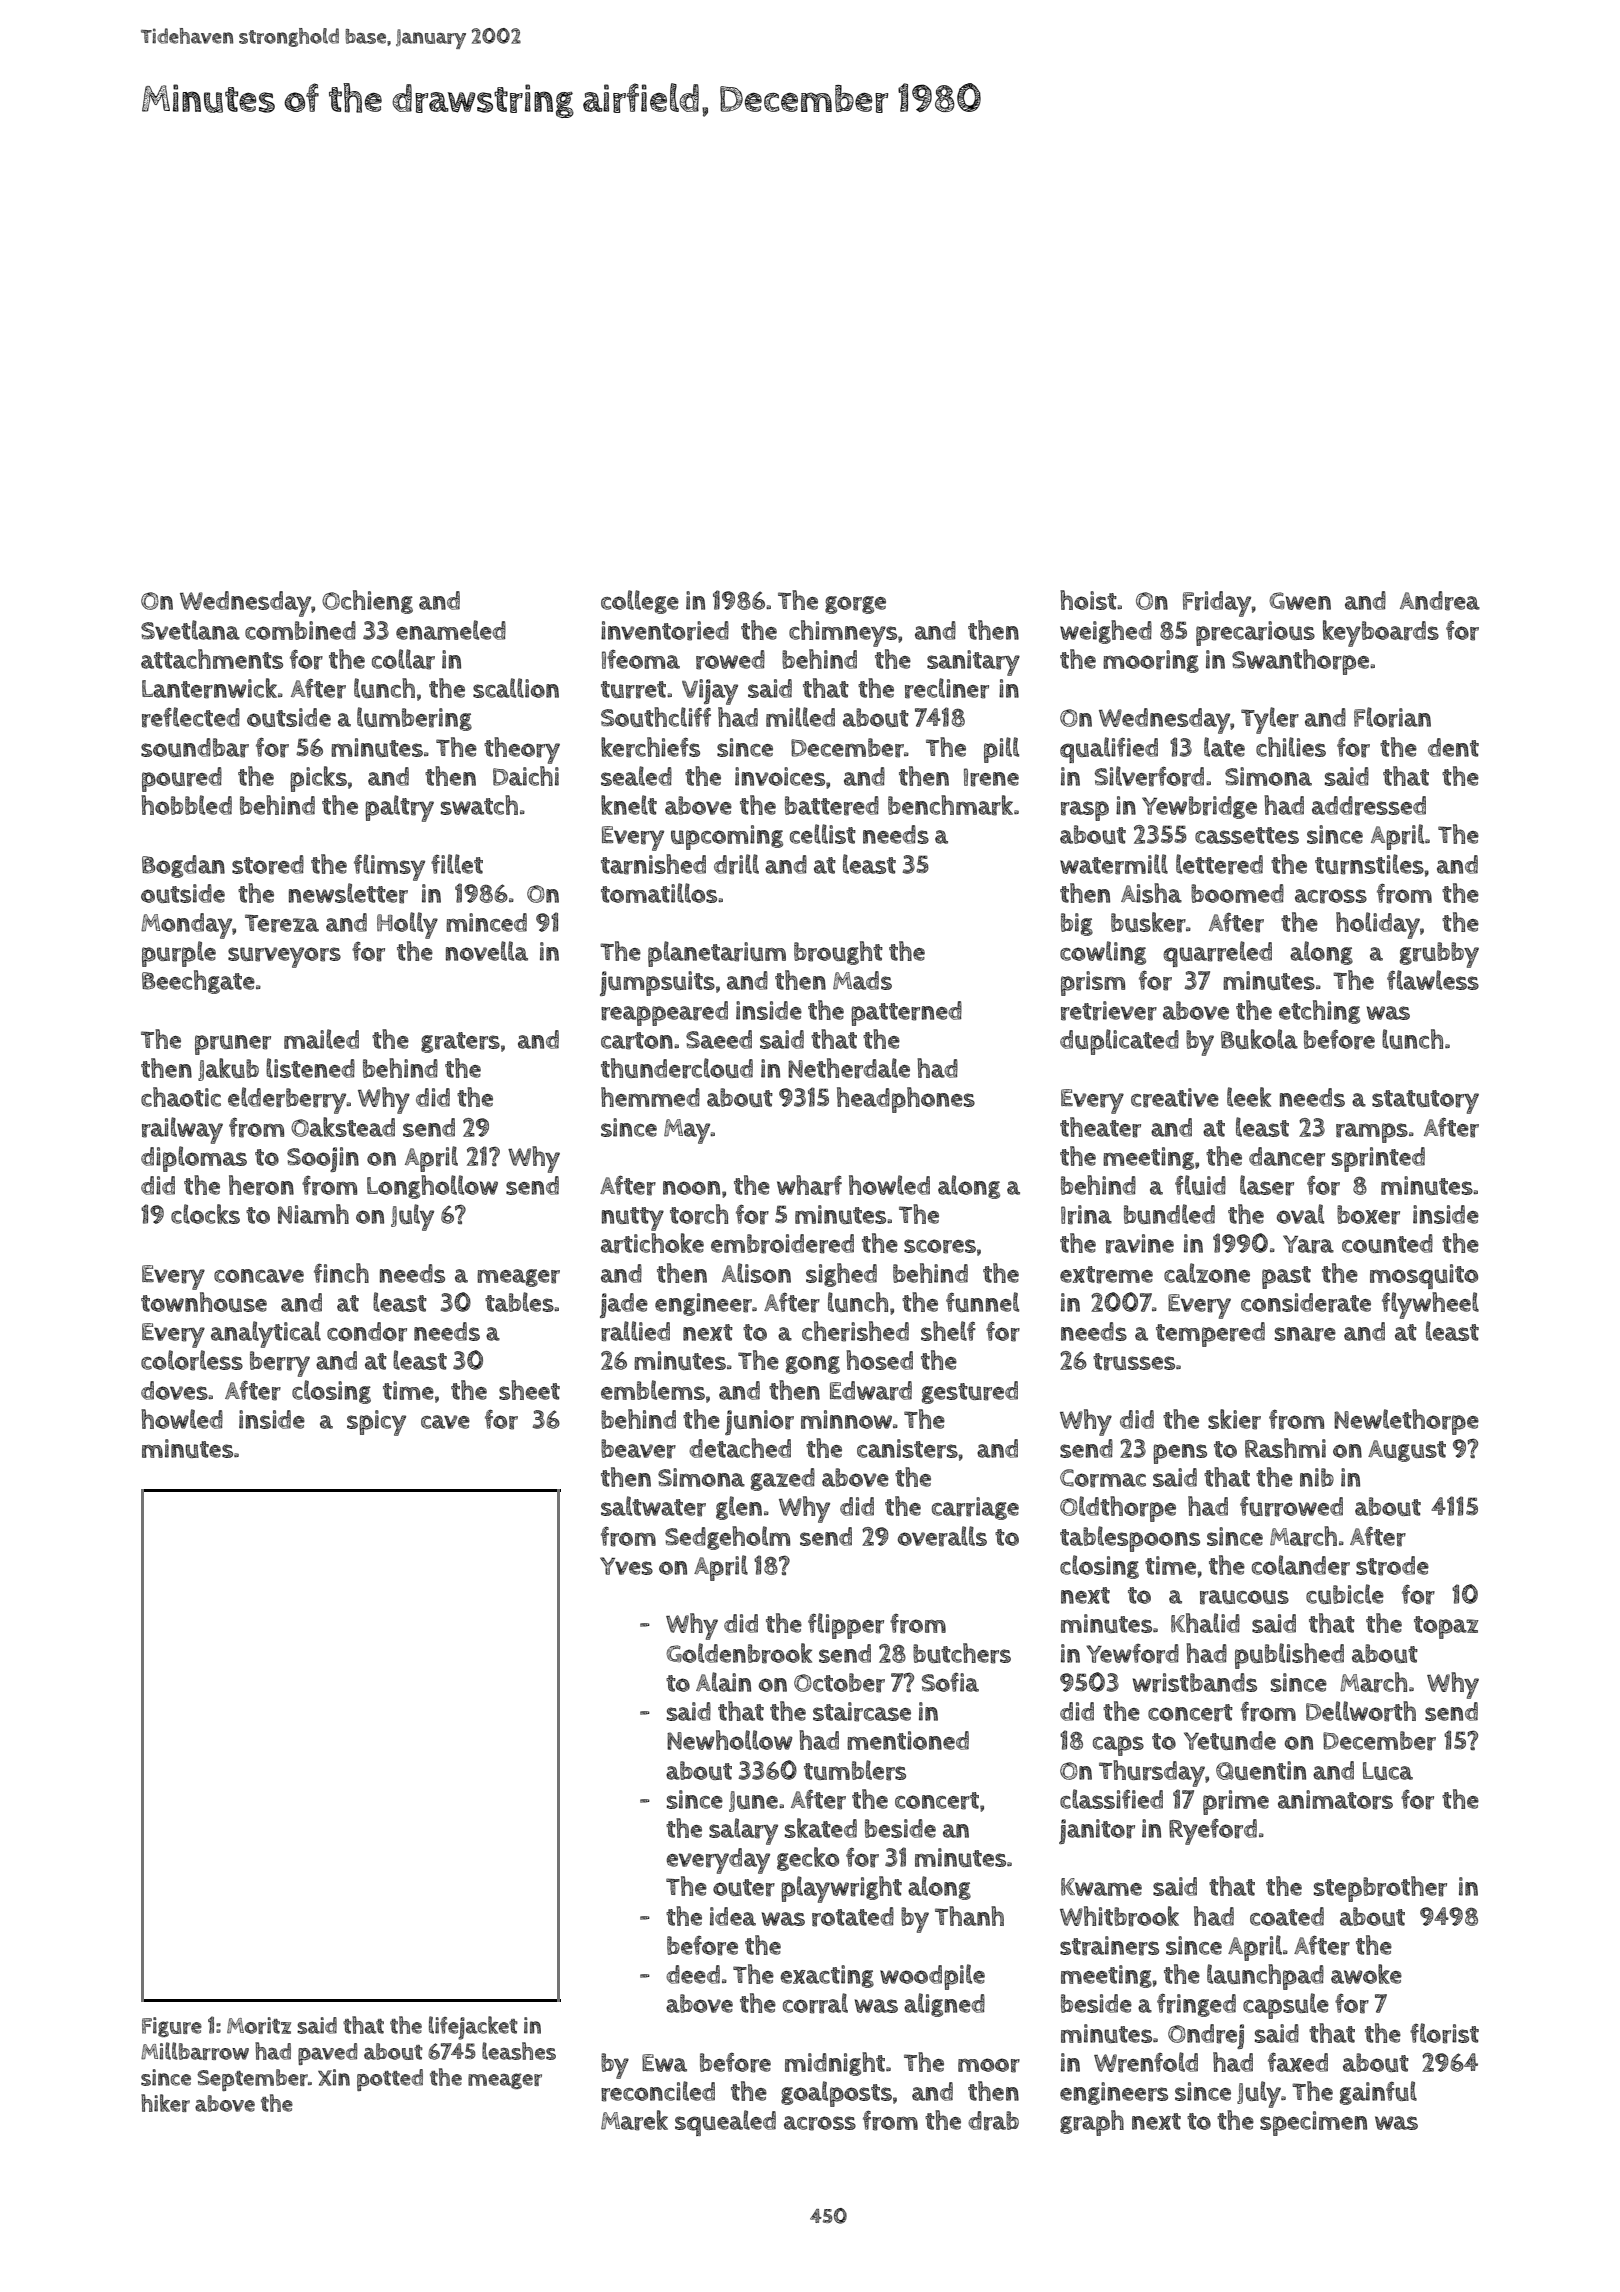 The width and height of the screenshot is (1620, 2292). Describe the element at coordinates (1255, 633) in the screenshot. I see `precarious` at that location.
